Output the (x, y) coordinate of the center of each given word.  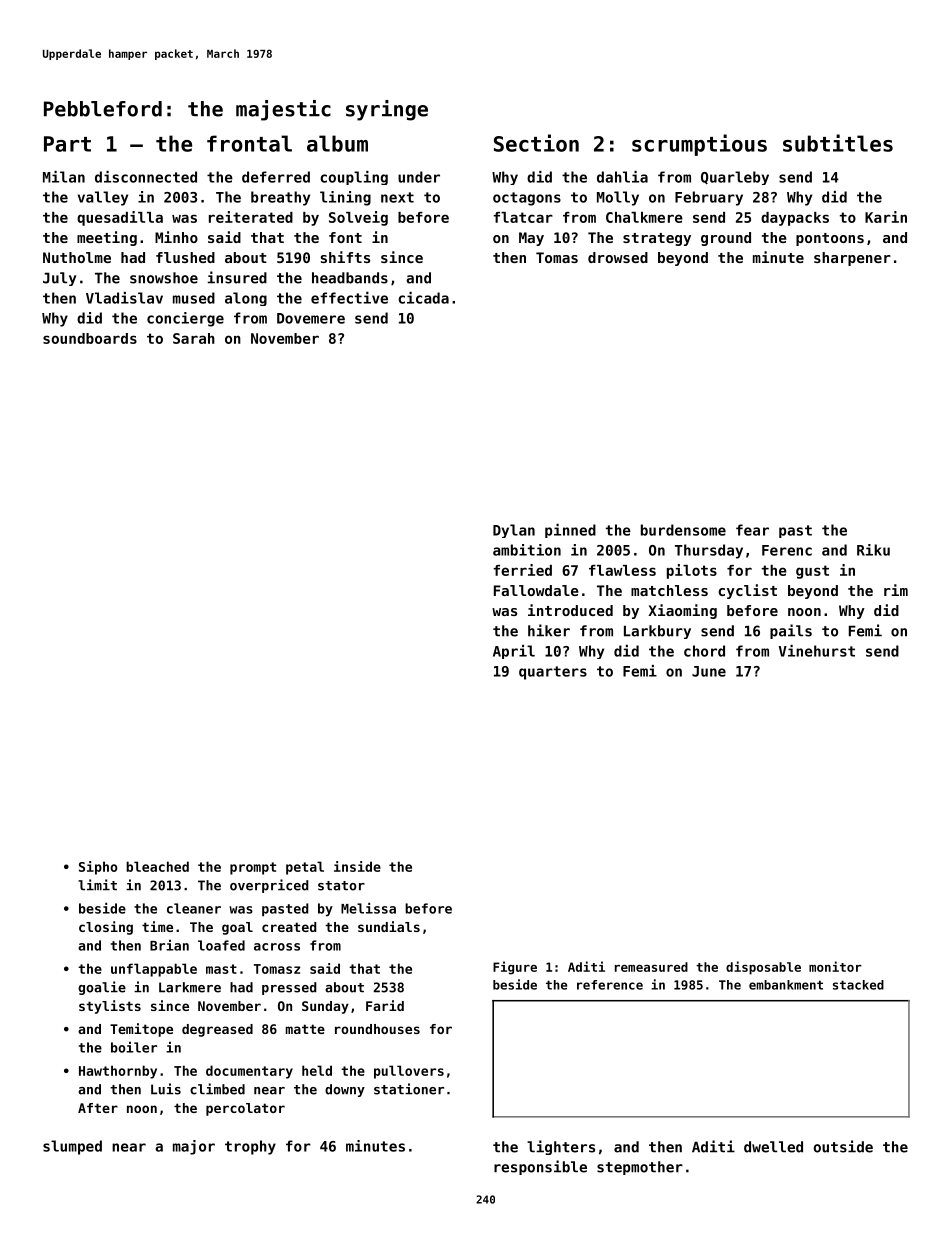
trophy (250, 1147)
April (514, 652)
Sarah (194, 338)
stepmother (640, 1168)
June (709, 671)
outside (843, 1146)
